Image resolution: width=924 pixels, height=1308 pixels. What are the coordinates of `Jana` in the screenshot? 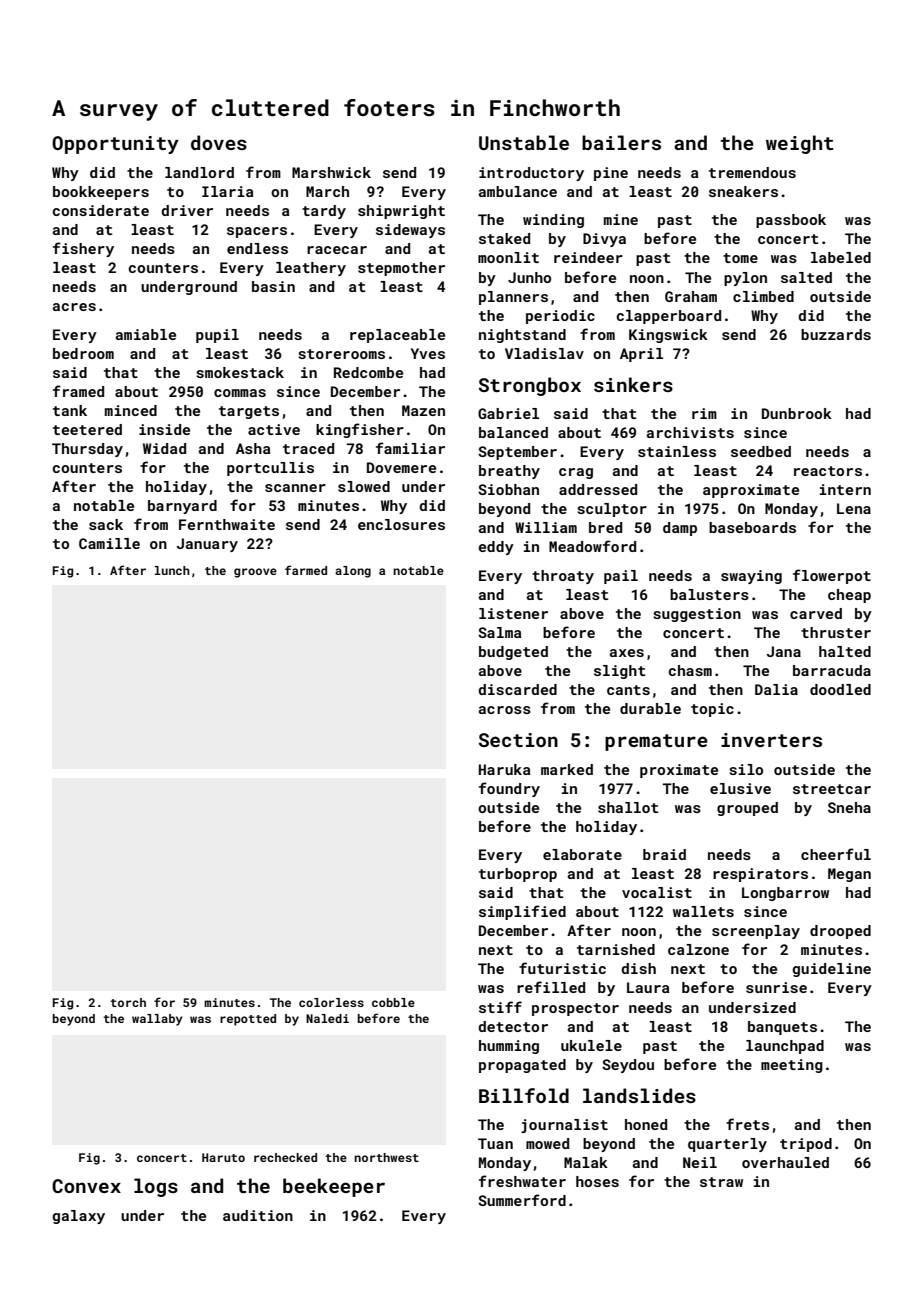 It's located at (784, 651).
